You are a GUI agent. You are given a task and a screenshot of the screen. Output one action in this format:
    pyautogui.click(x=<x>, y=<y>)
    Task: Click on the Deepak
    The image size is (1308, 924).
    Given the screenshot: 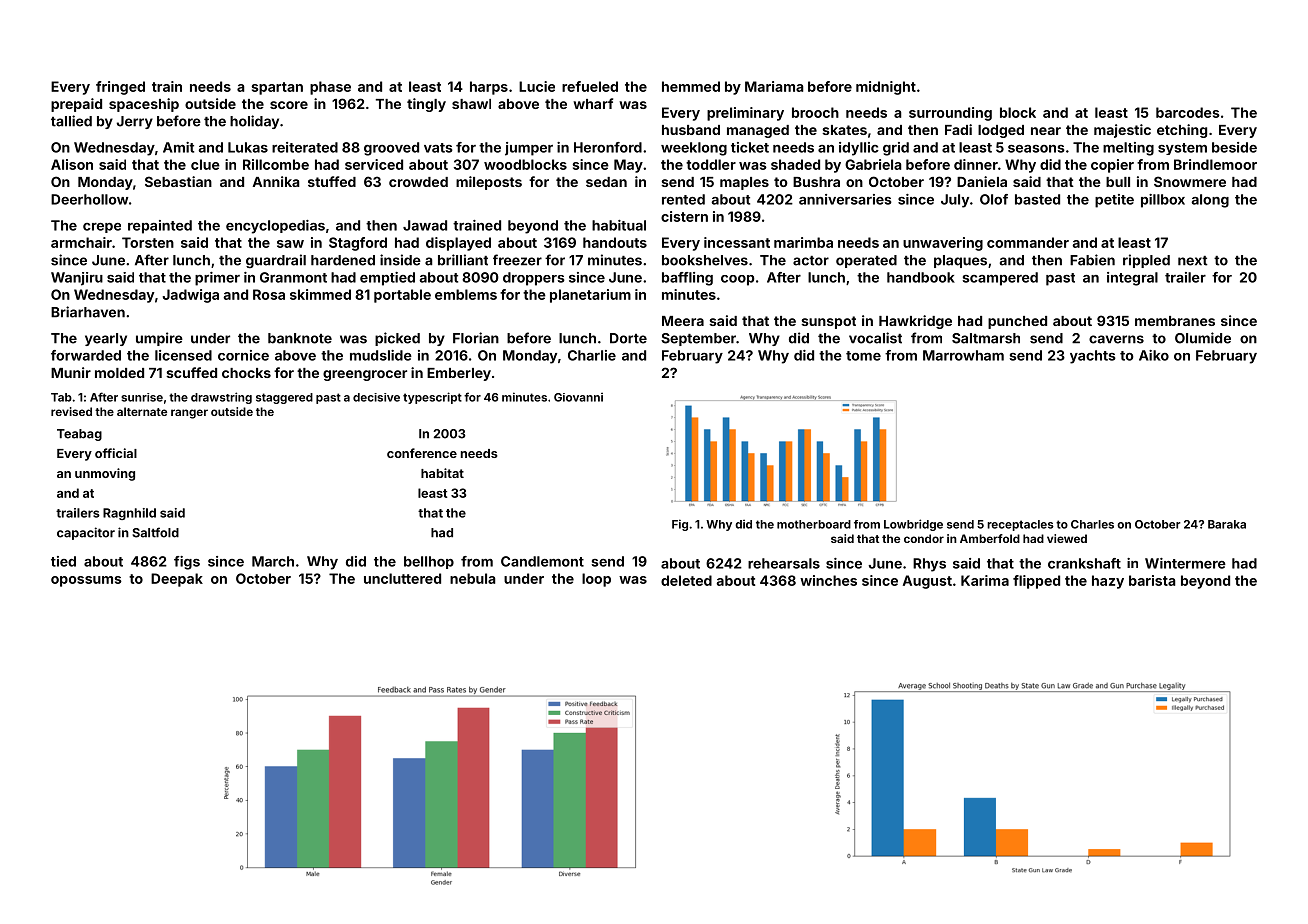 What is the action you would take?
    pyautogui.click(x=177, y=580)
